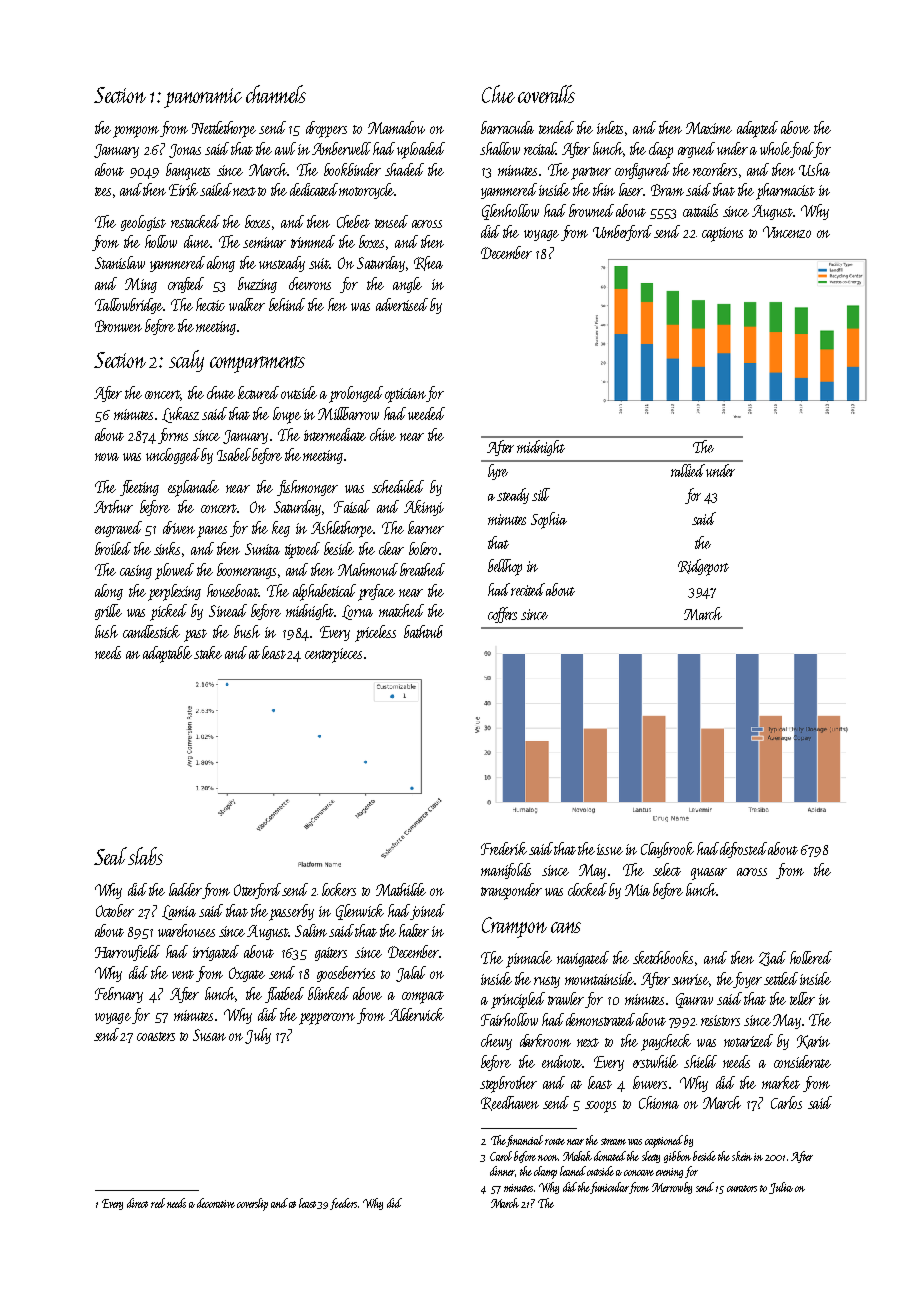 The width and height of the screenshot is (924, 1314). What do you see at coordinates (343, 1204) in the screenshot?
I see `feeders` at bounding box center [343, 1204].
